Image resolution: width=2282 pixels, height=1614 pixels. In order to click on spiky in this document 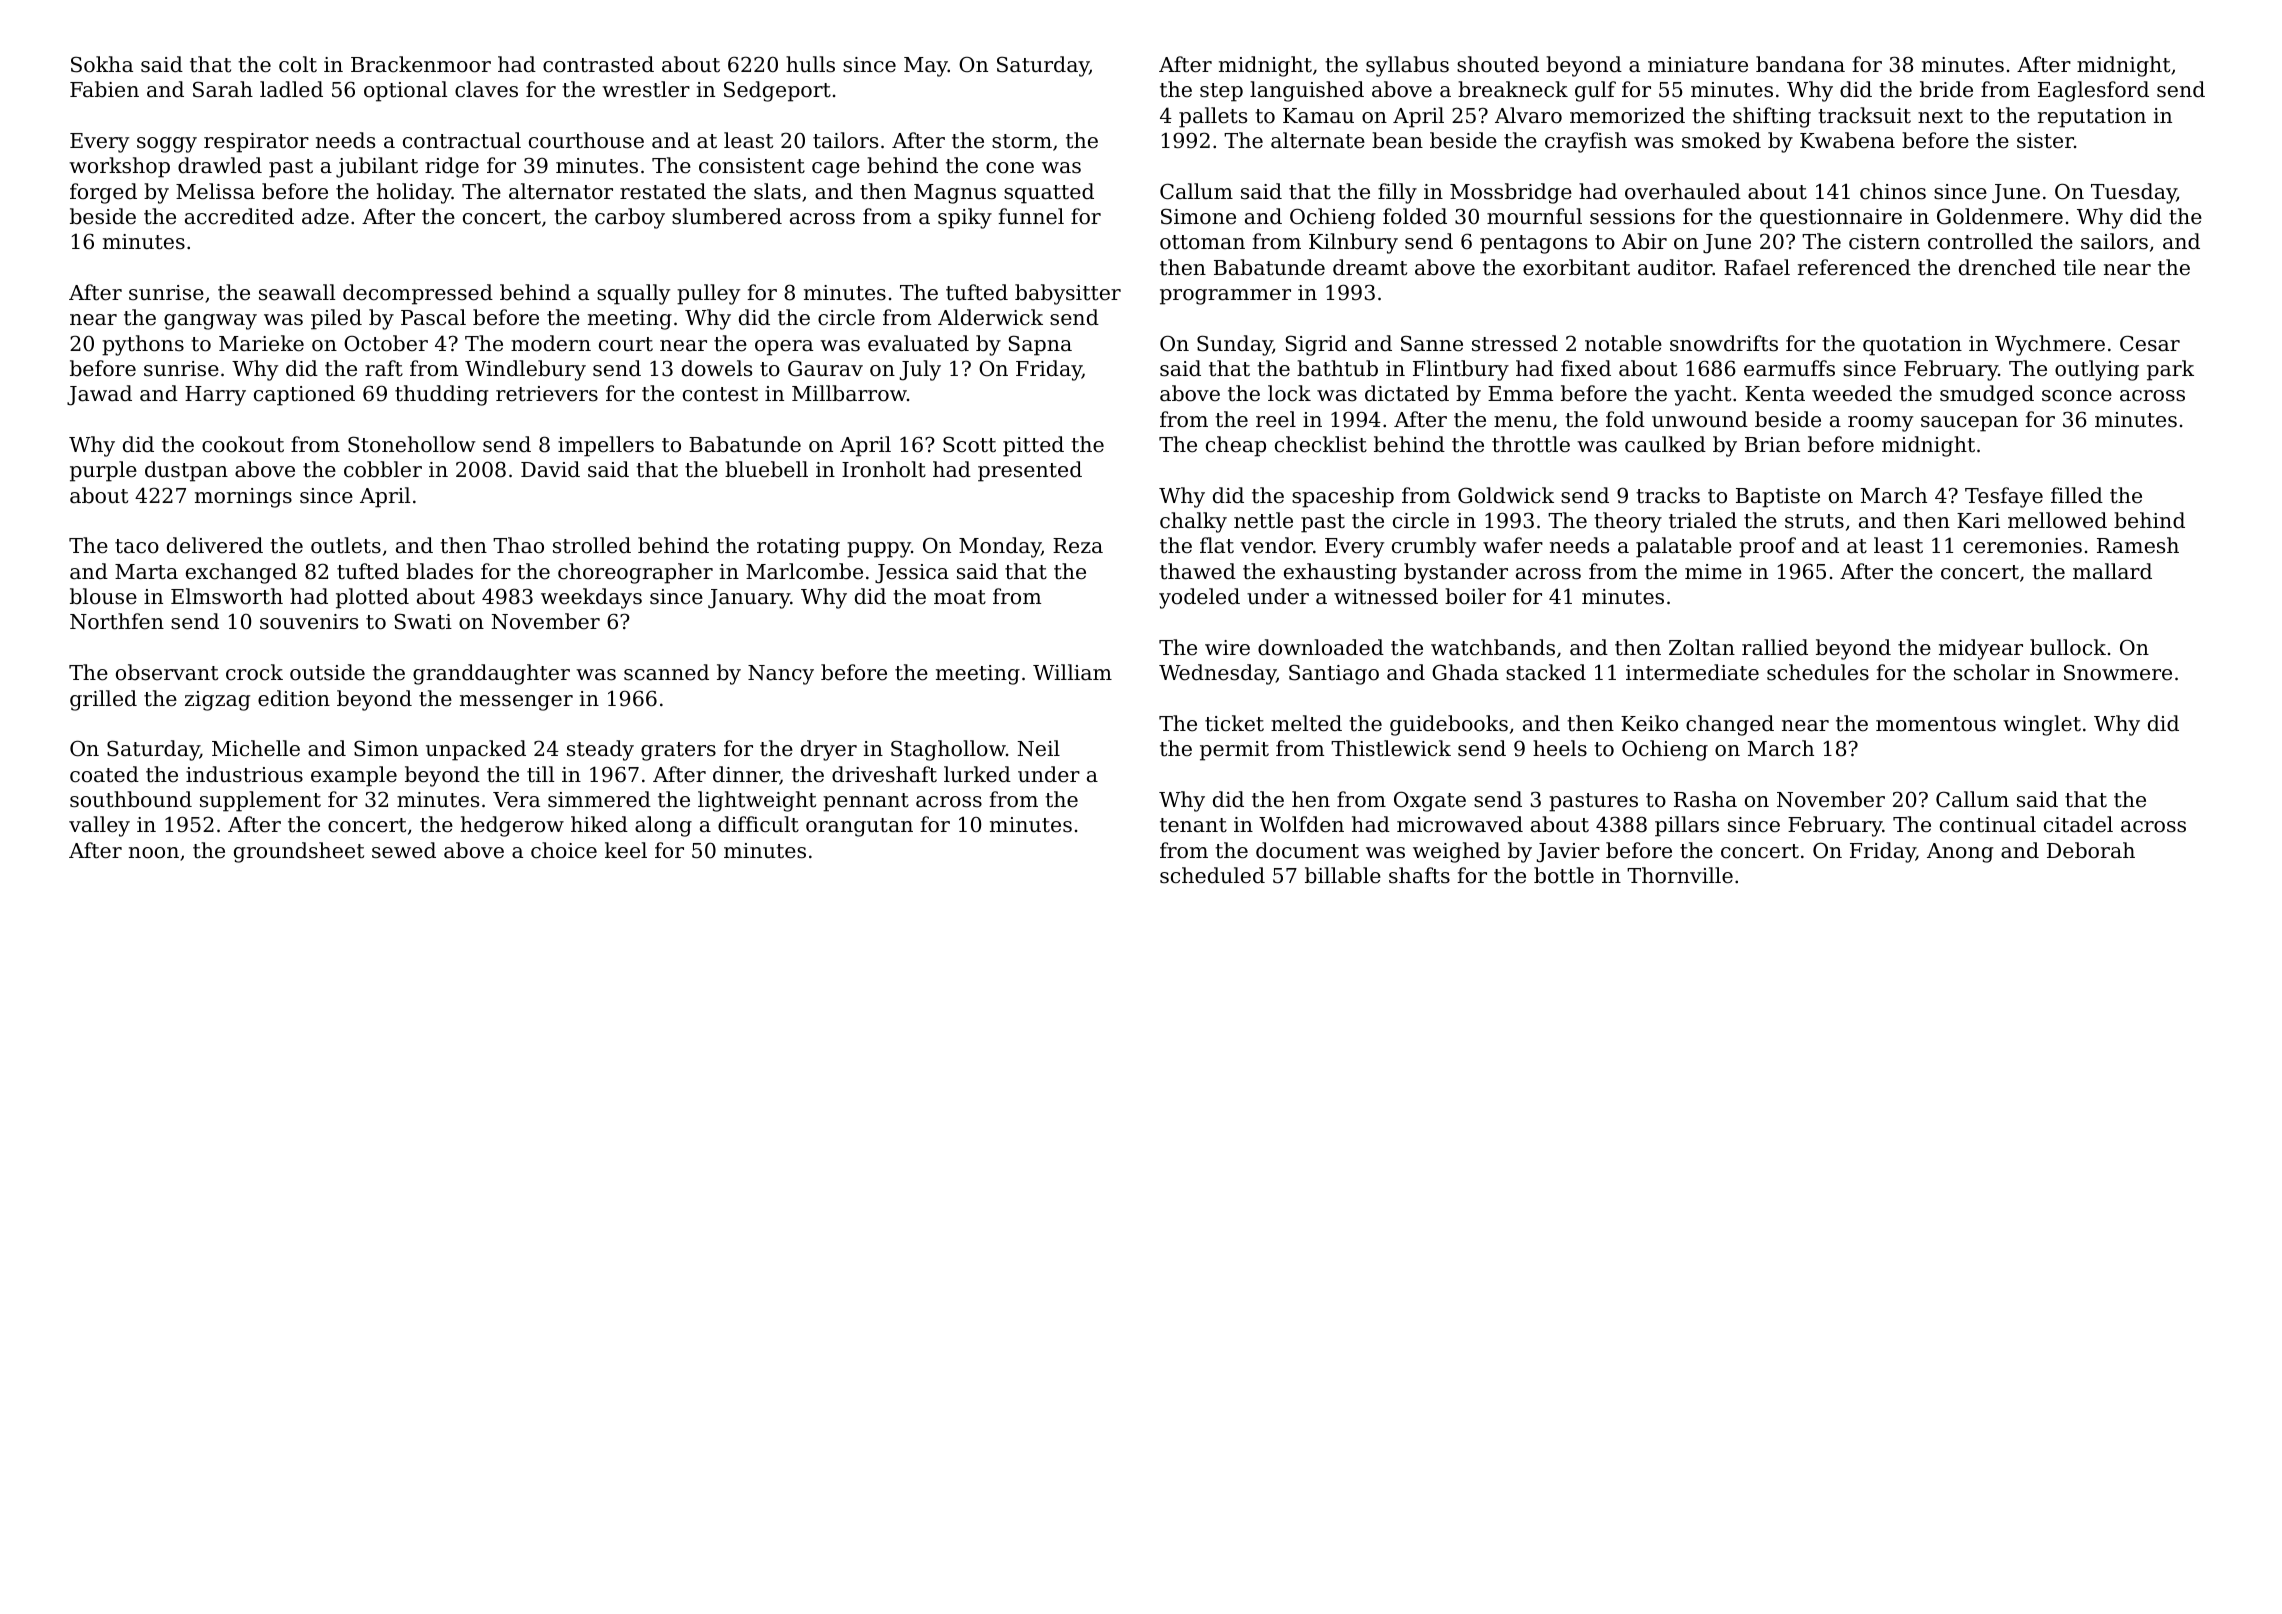, I will do `click(965, 218)`.
